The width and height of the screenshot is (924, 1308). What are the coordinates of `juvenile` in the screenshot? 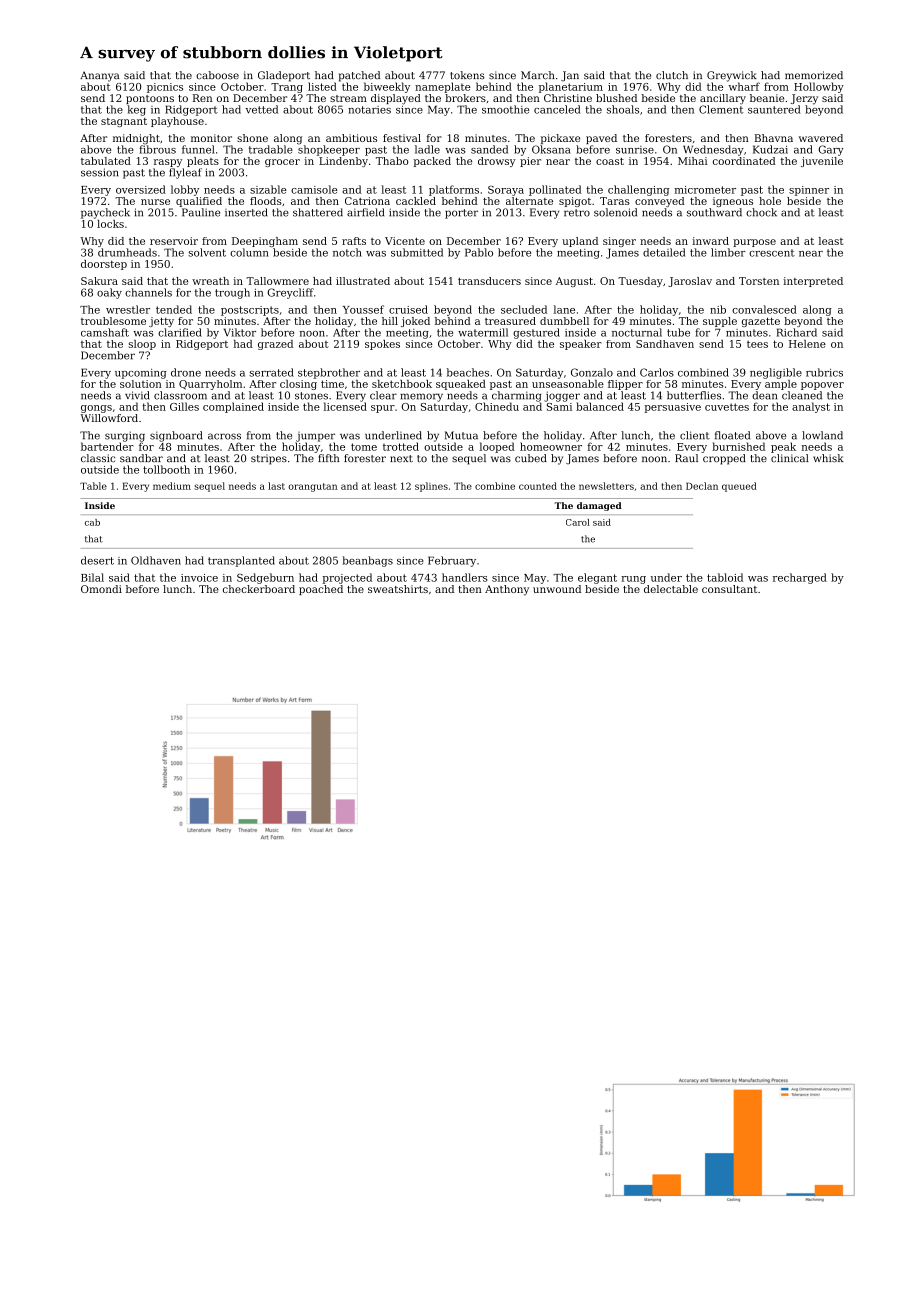 It's located at (822, 162).
